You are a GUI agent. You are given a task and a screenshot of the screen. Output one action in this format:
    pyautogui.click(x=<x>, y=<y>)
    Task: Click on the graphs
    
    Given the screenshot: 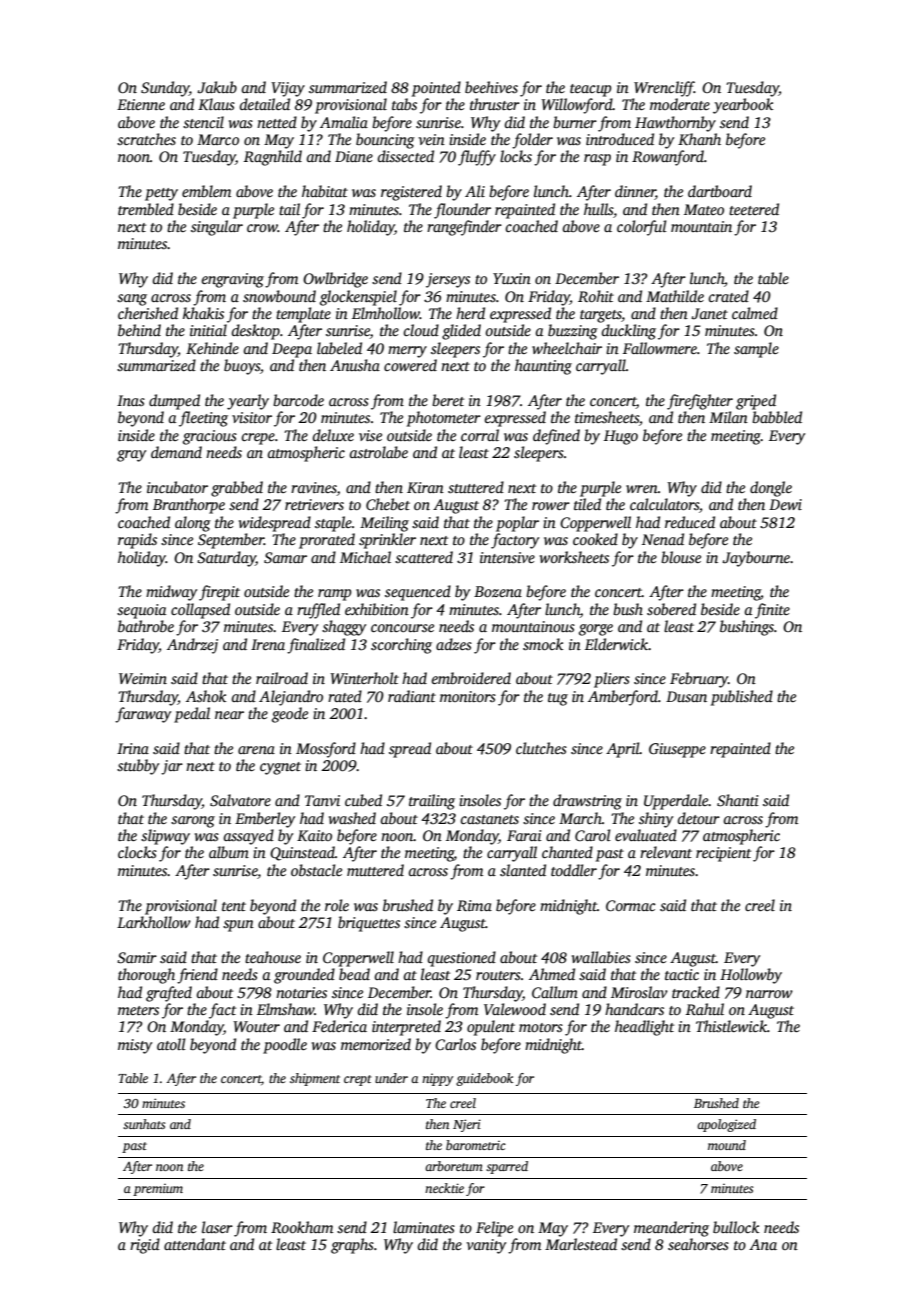 What is the action you would take?
    pyautogui.click(x=352, y=1246)
